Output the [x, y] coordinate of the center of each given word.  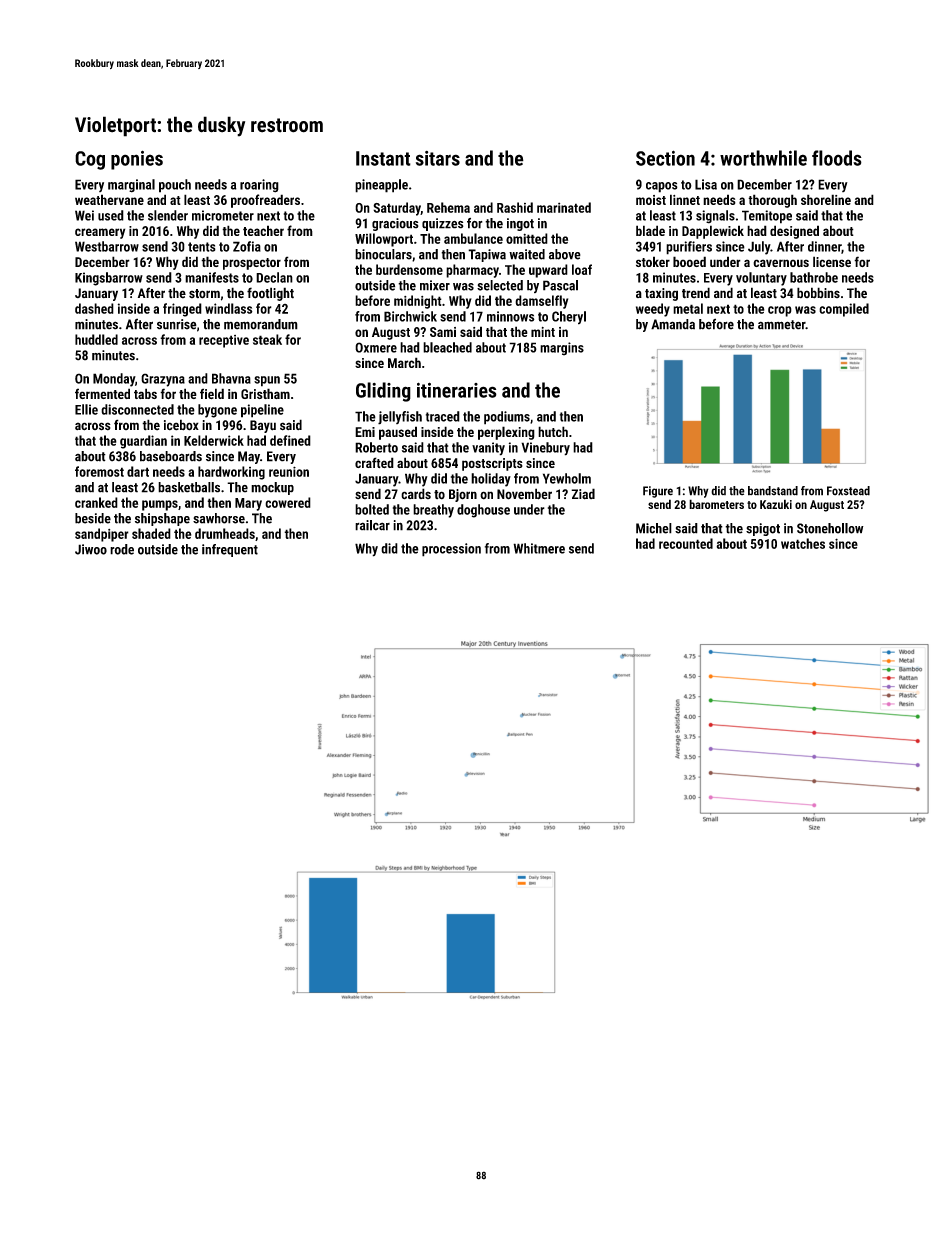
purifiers [689, 248]
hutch [553, 431]
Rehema [448, 207]
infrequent [230, 550]
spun [267, 381]
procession [451, 550]
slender [168, 215]
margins [562, 349]
